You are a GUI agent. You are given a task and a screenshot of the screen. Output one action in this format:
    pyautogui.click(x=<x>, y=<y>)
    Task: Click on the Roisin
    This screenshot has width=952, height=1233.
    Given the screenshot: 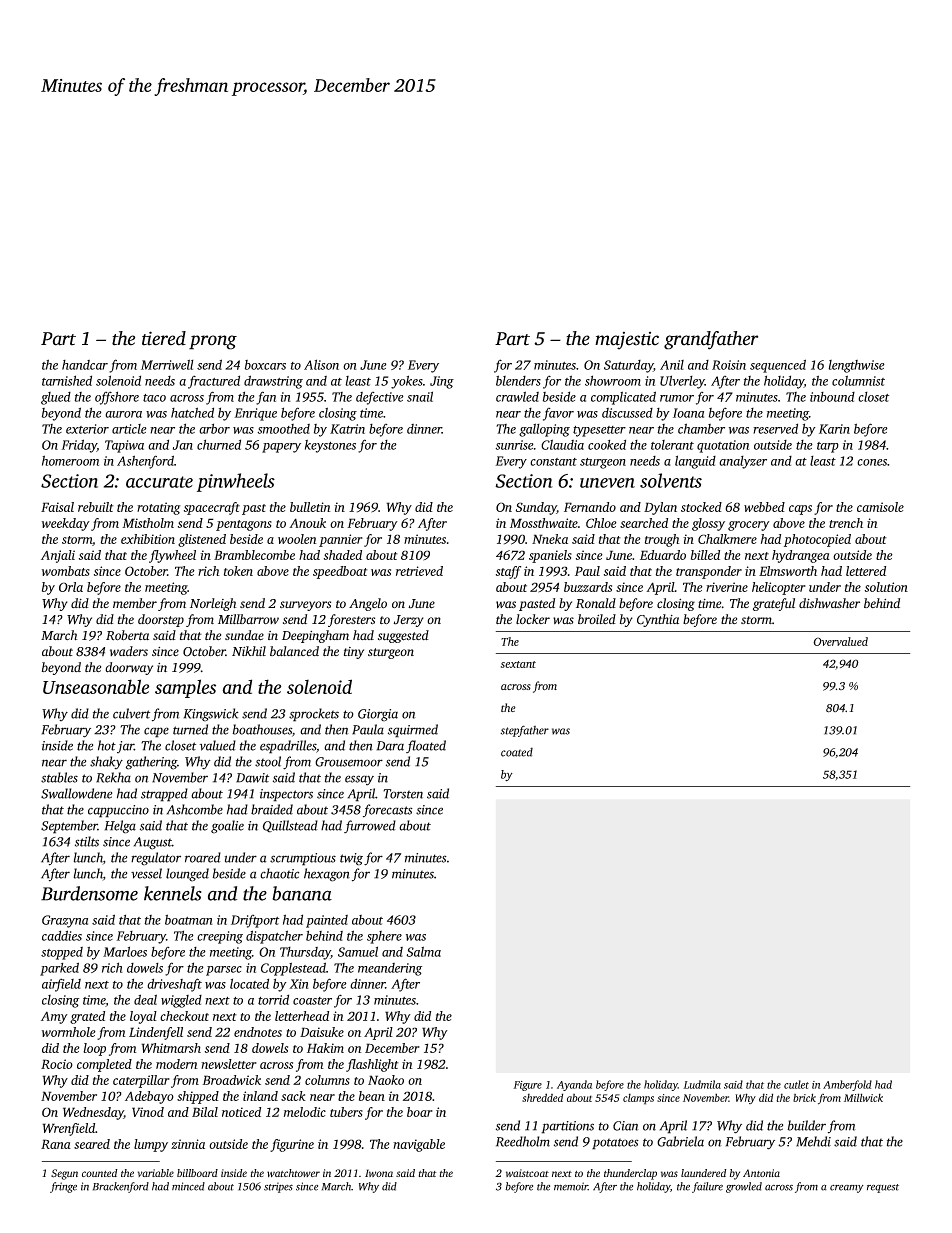 What is the action you would take?
    pyautogui.click(x=729, y=365)
